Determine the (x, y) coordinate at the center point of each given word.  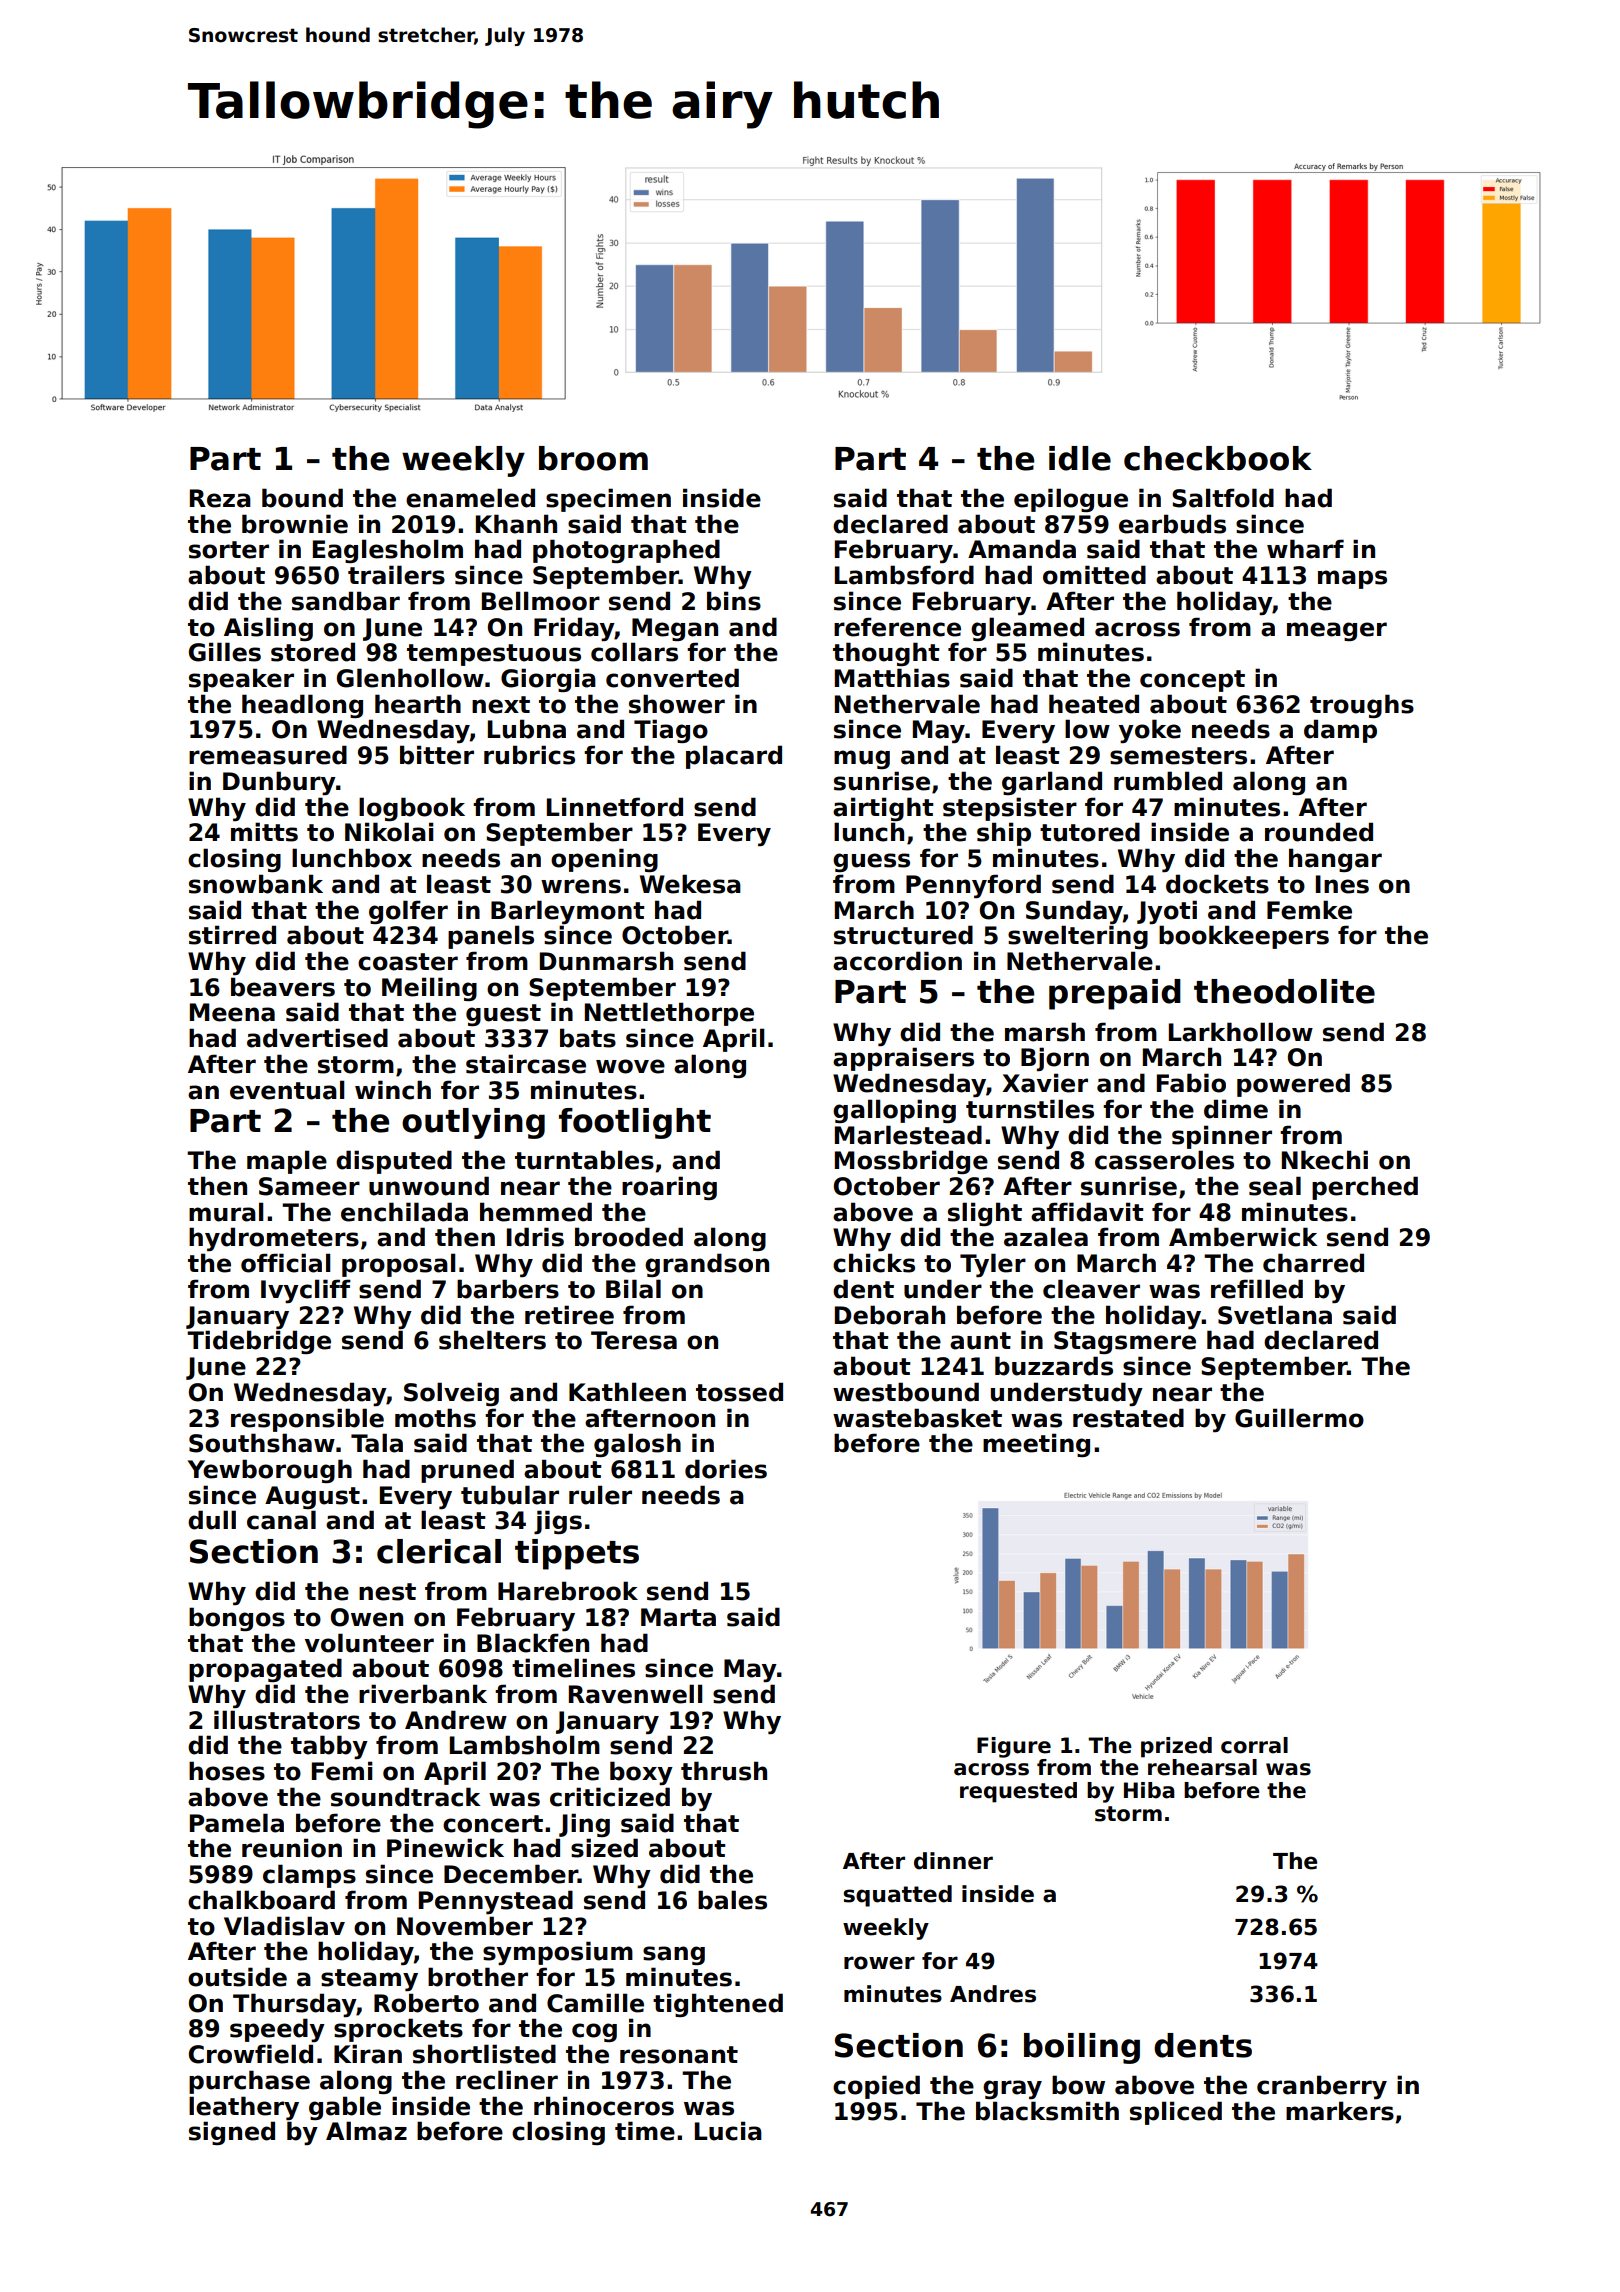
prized (1176, 1747)
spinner (1222, 1137)
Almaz (366, 2131)
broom (593, 458)
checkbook (1218, 458)
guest (503, 1015)
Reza (220, 498)
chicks (874, 1263)
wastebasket (917, 1418)
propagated (265, 1670)
